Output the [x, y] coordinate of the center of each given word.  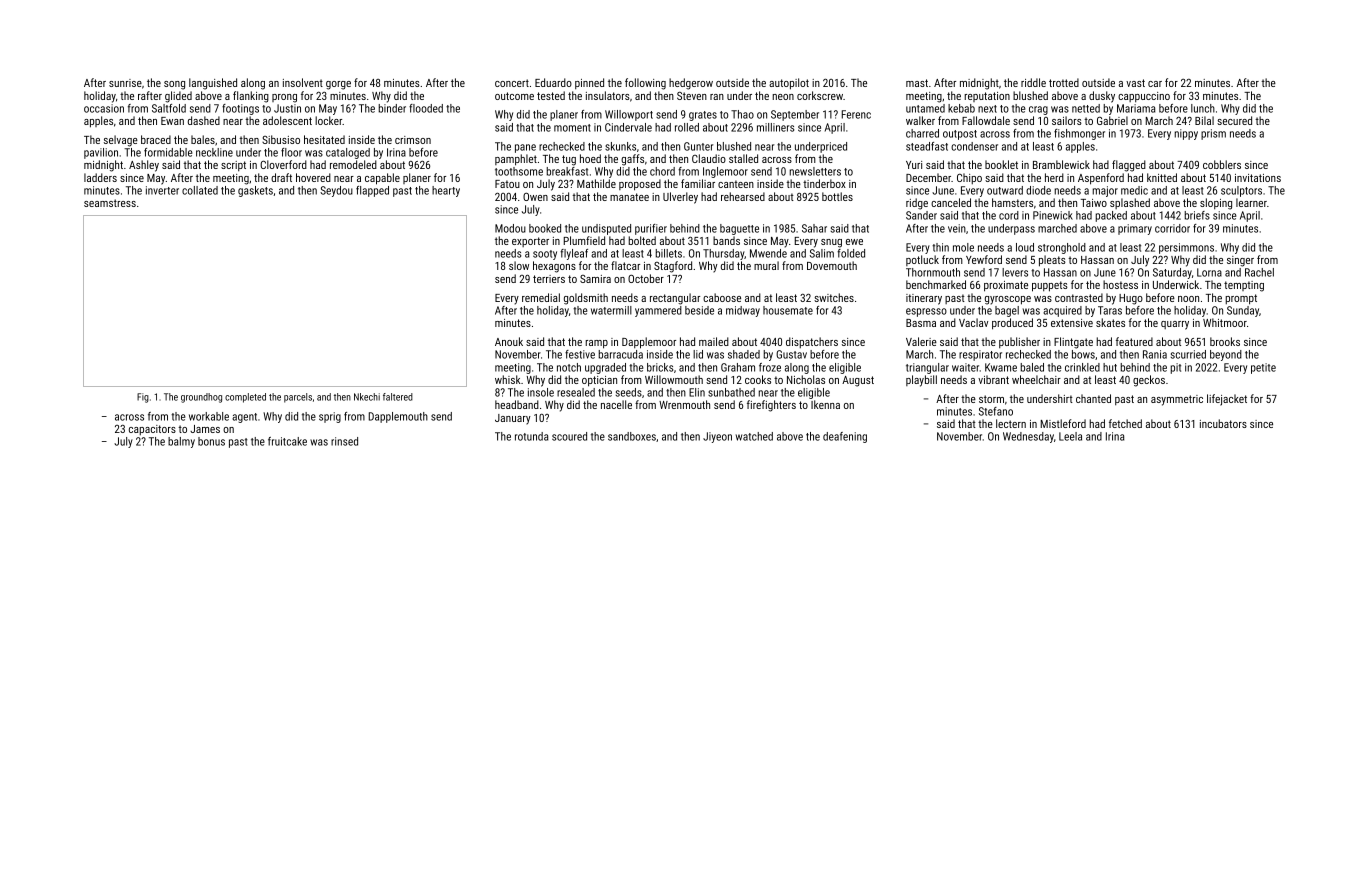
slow [519, 265]
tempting [1244, 286]
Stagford [673, 267]
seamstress [110, 203]
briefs [1197, 215]
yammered [658, 311]
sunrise [125, 83]
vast [1135, 83]
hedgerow [691, 84]
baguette [739, 229]
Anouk [509, 341]
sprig [330, 417]
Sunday [1243, 311]
